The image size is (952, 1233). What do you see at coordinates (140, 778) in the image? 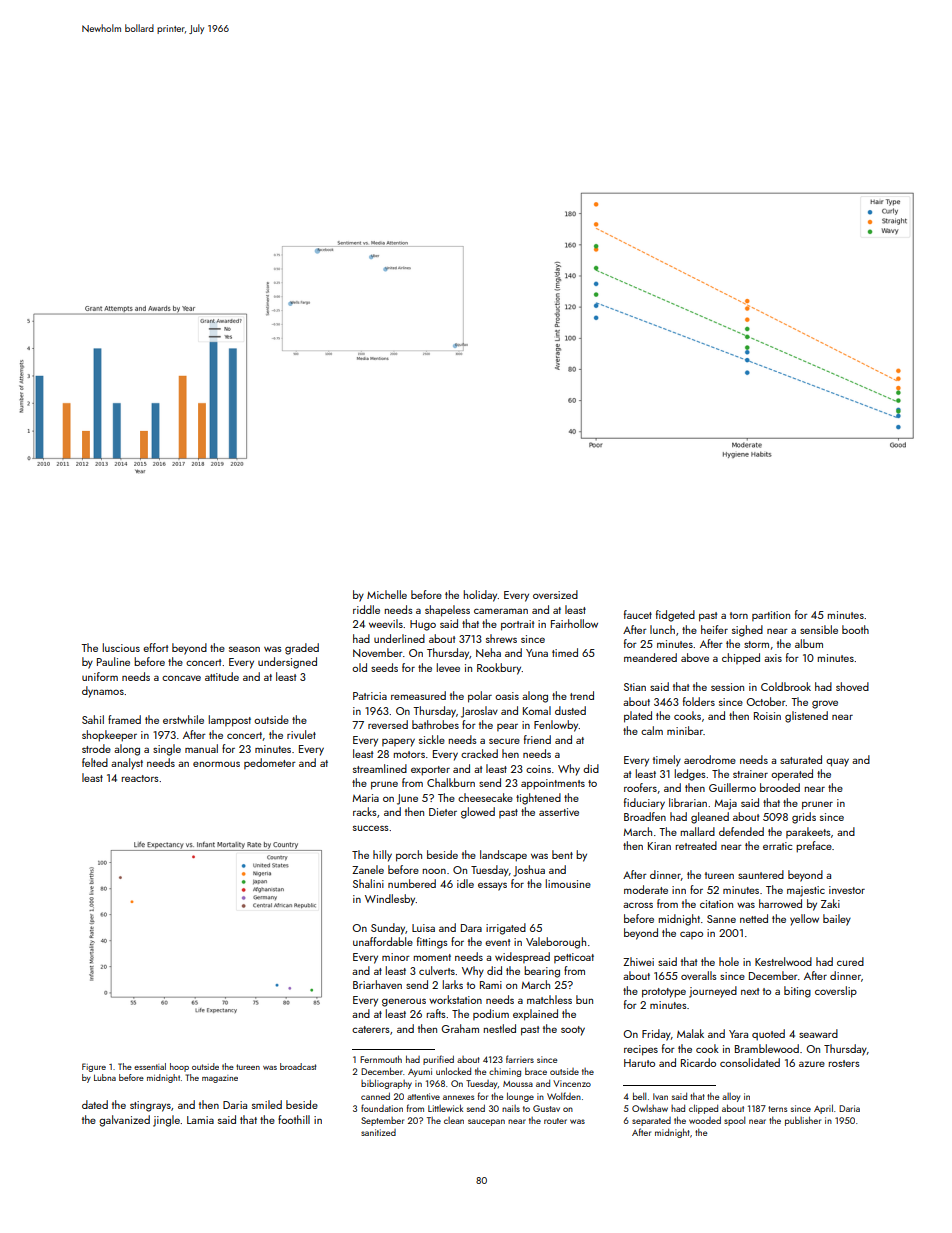
I see `reactors` at bounding box center [140, 778].
